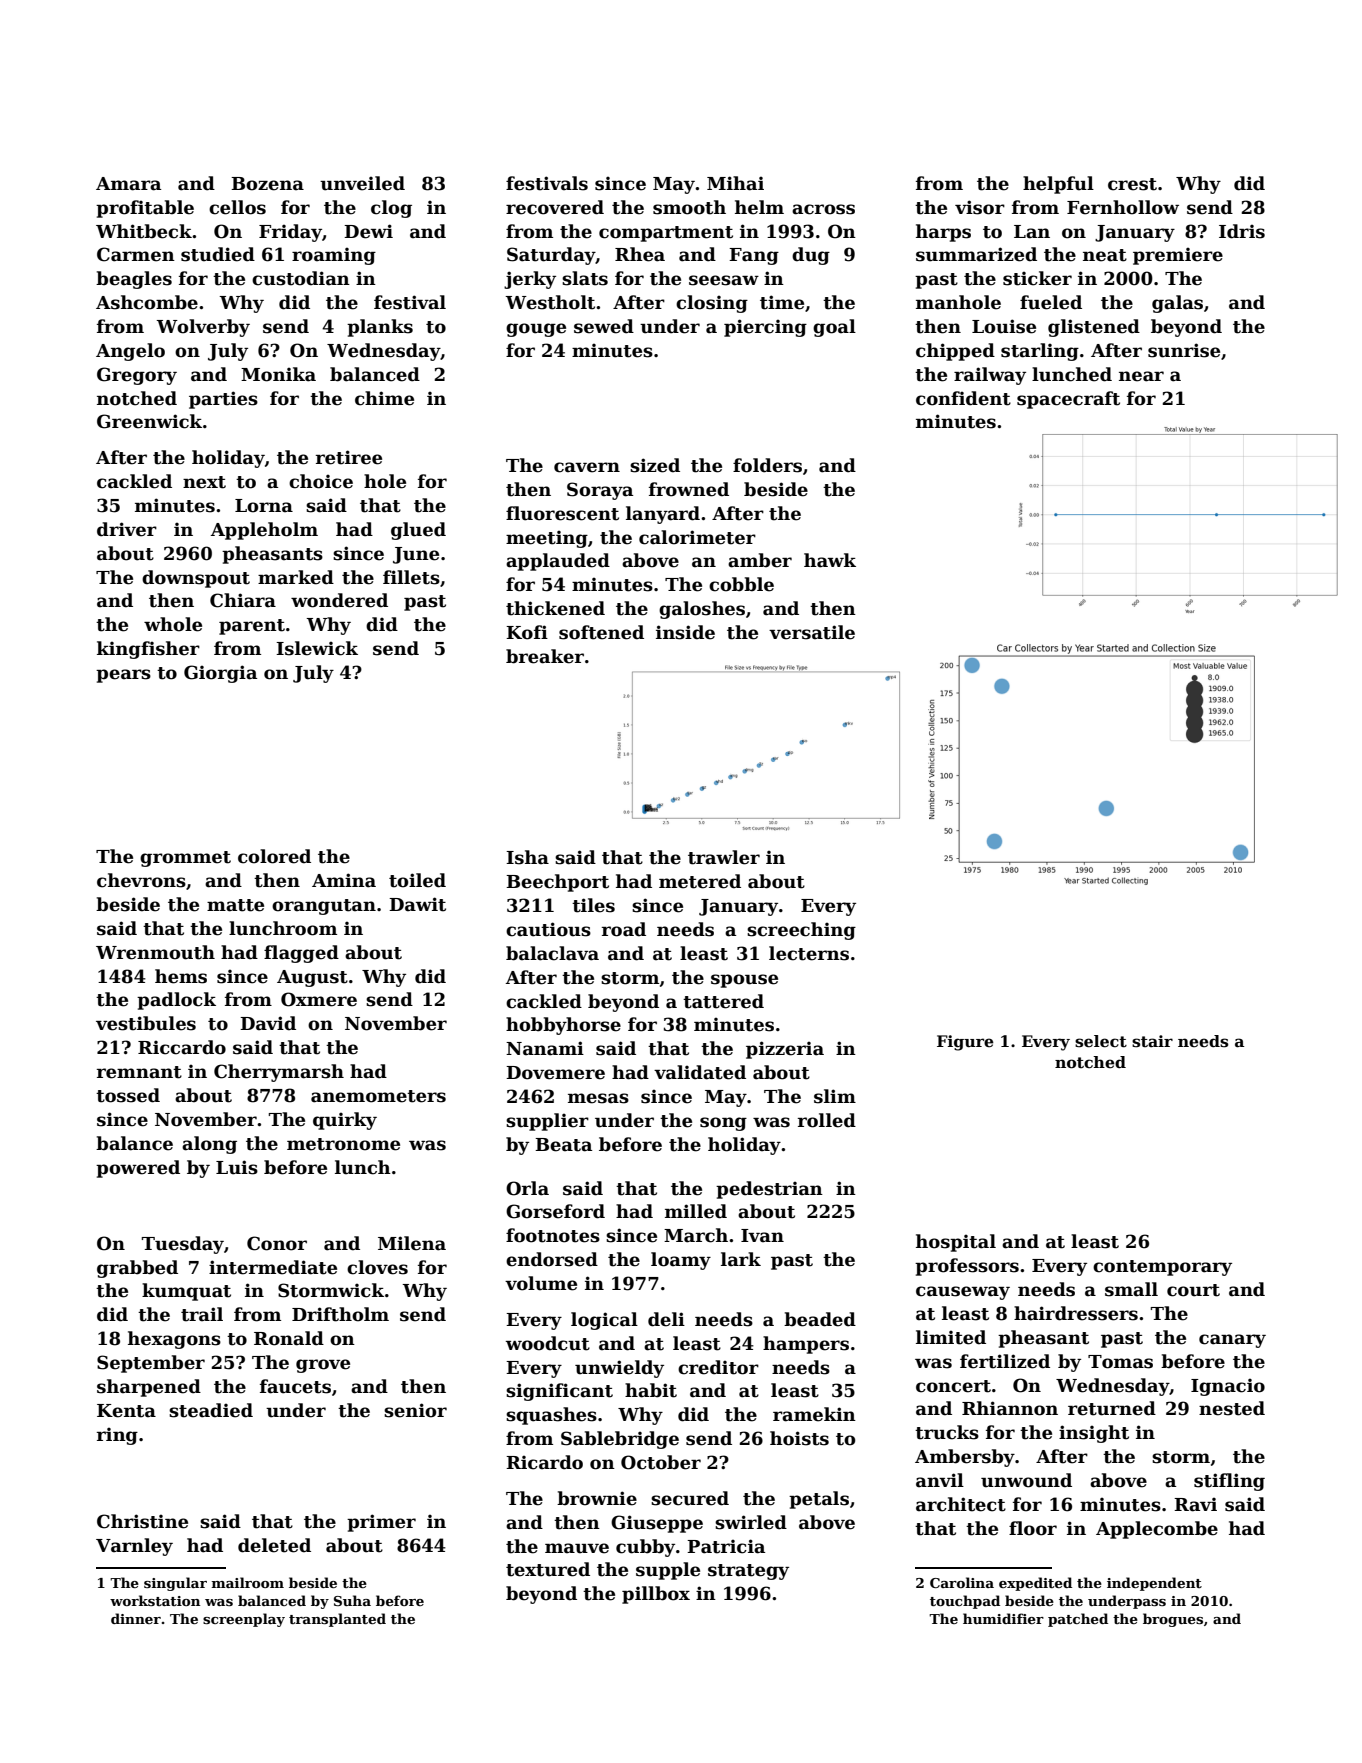  What do you see at coordinates (1232, 1408) in the screenshot?
I see `nested` at bounding box center [1232, 1408].
